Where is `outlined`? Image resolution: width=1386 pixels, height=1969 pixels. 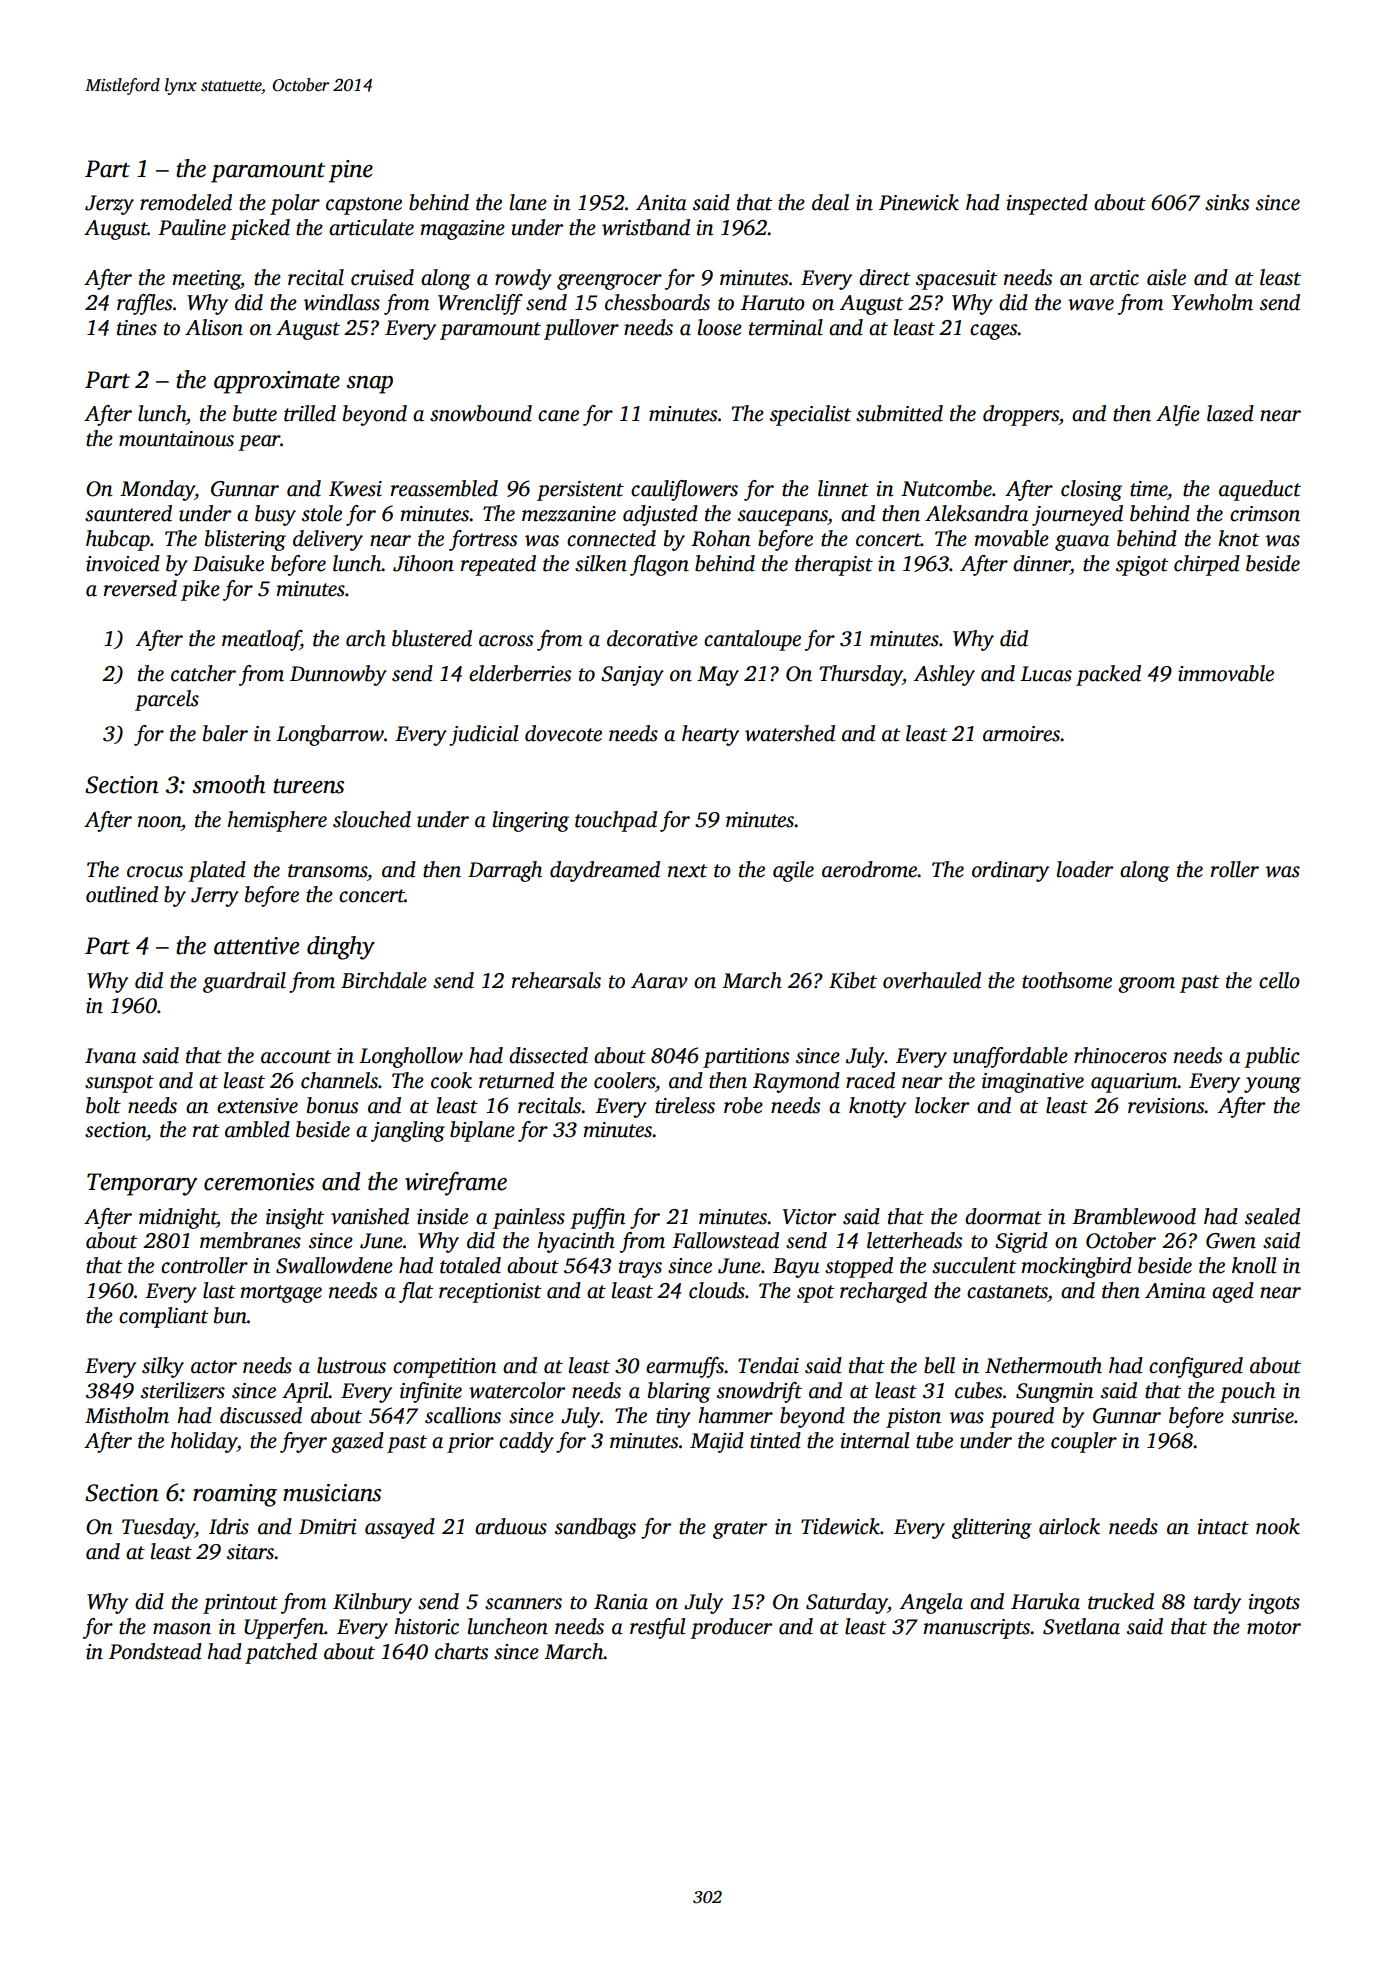 outlined is located at coordinates (122, 894).
